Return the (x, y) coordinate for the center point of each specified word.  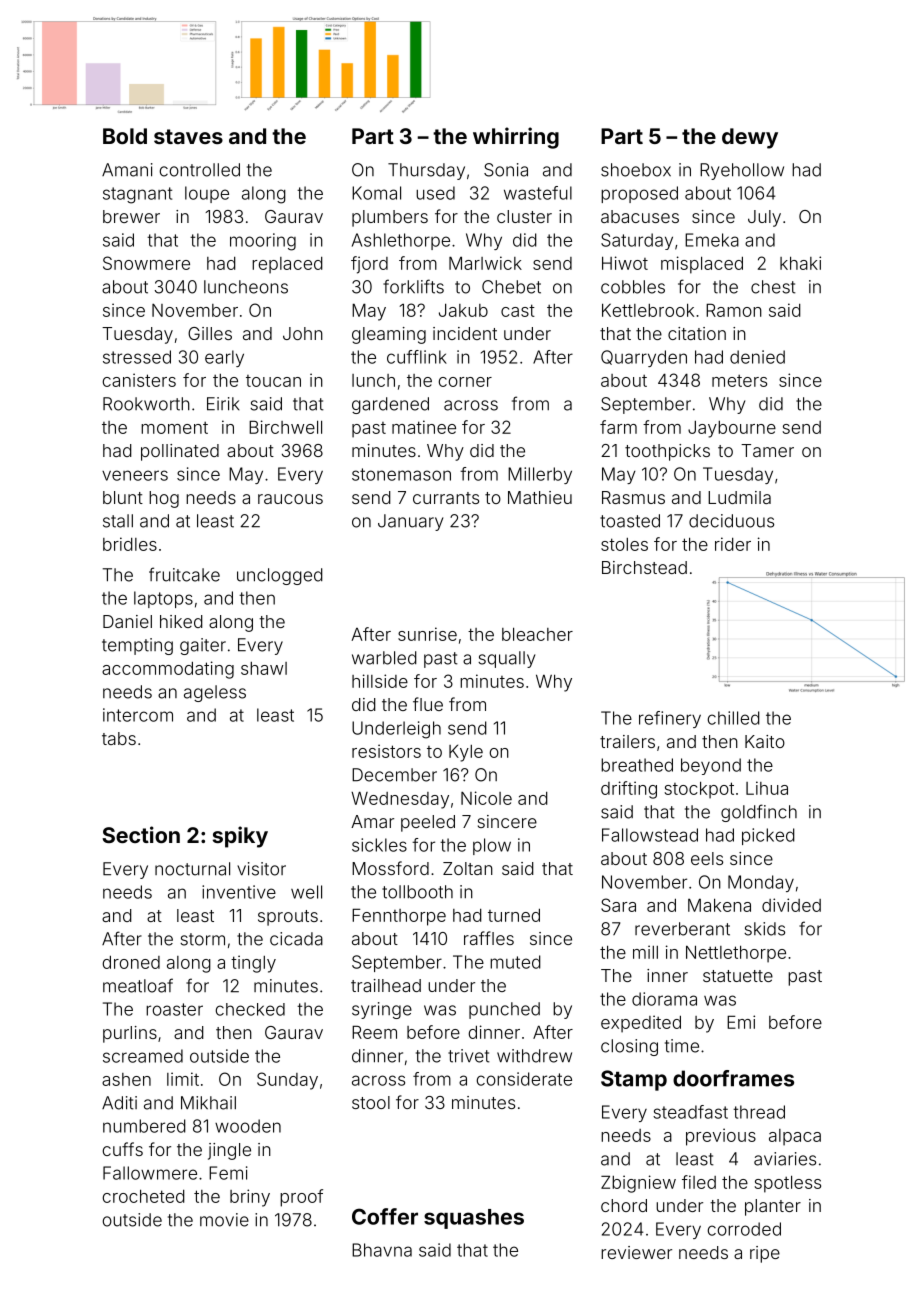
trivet (469, 1056)
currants (446, 498)
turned (514, 915)
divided (791, 905)
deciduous (731, 521)
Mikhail (208, 1103)
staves (188, 136)
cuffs (122, 1149)
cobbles (633, 287)
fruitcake (184, 574)
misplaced (702, 265)
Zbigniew (638, 1184)
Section (141, 834)
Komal (376, 193)
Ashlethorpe (401, 241)
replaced (287, 265)
